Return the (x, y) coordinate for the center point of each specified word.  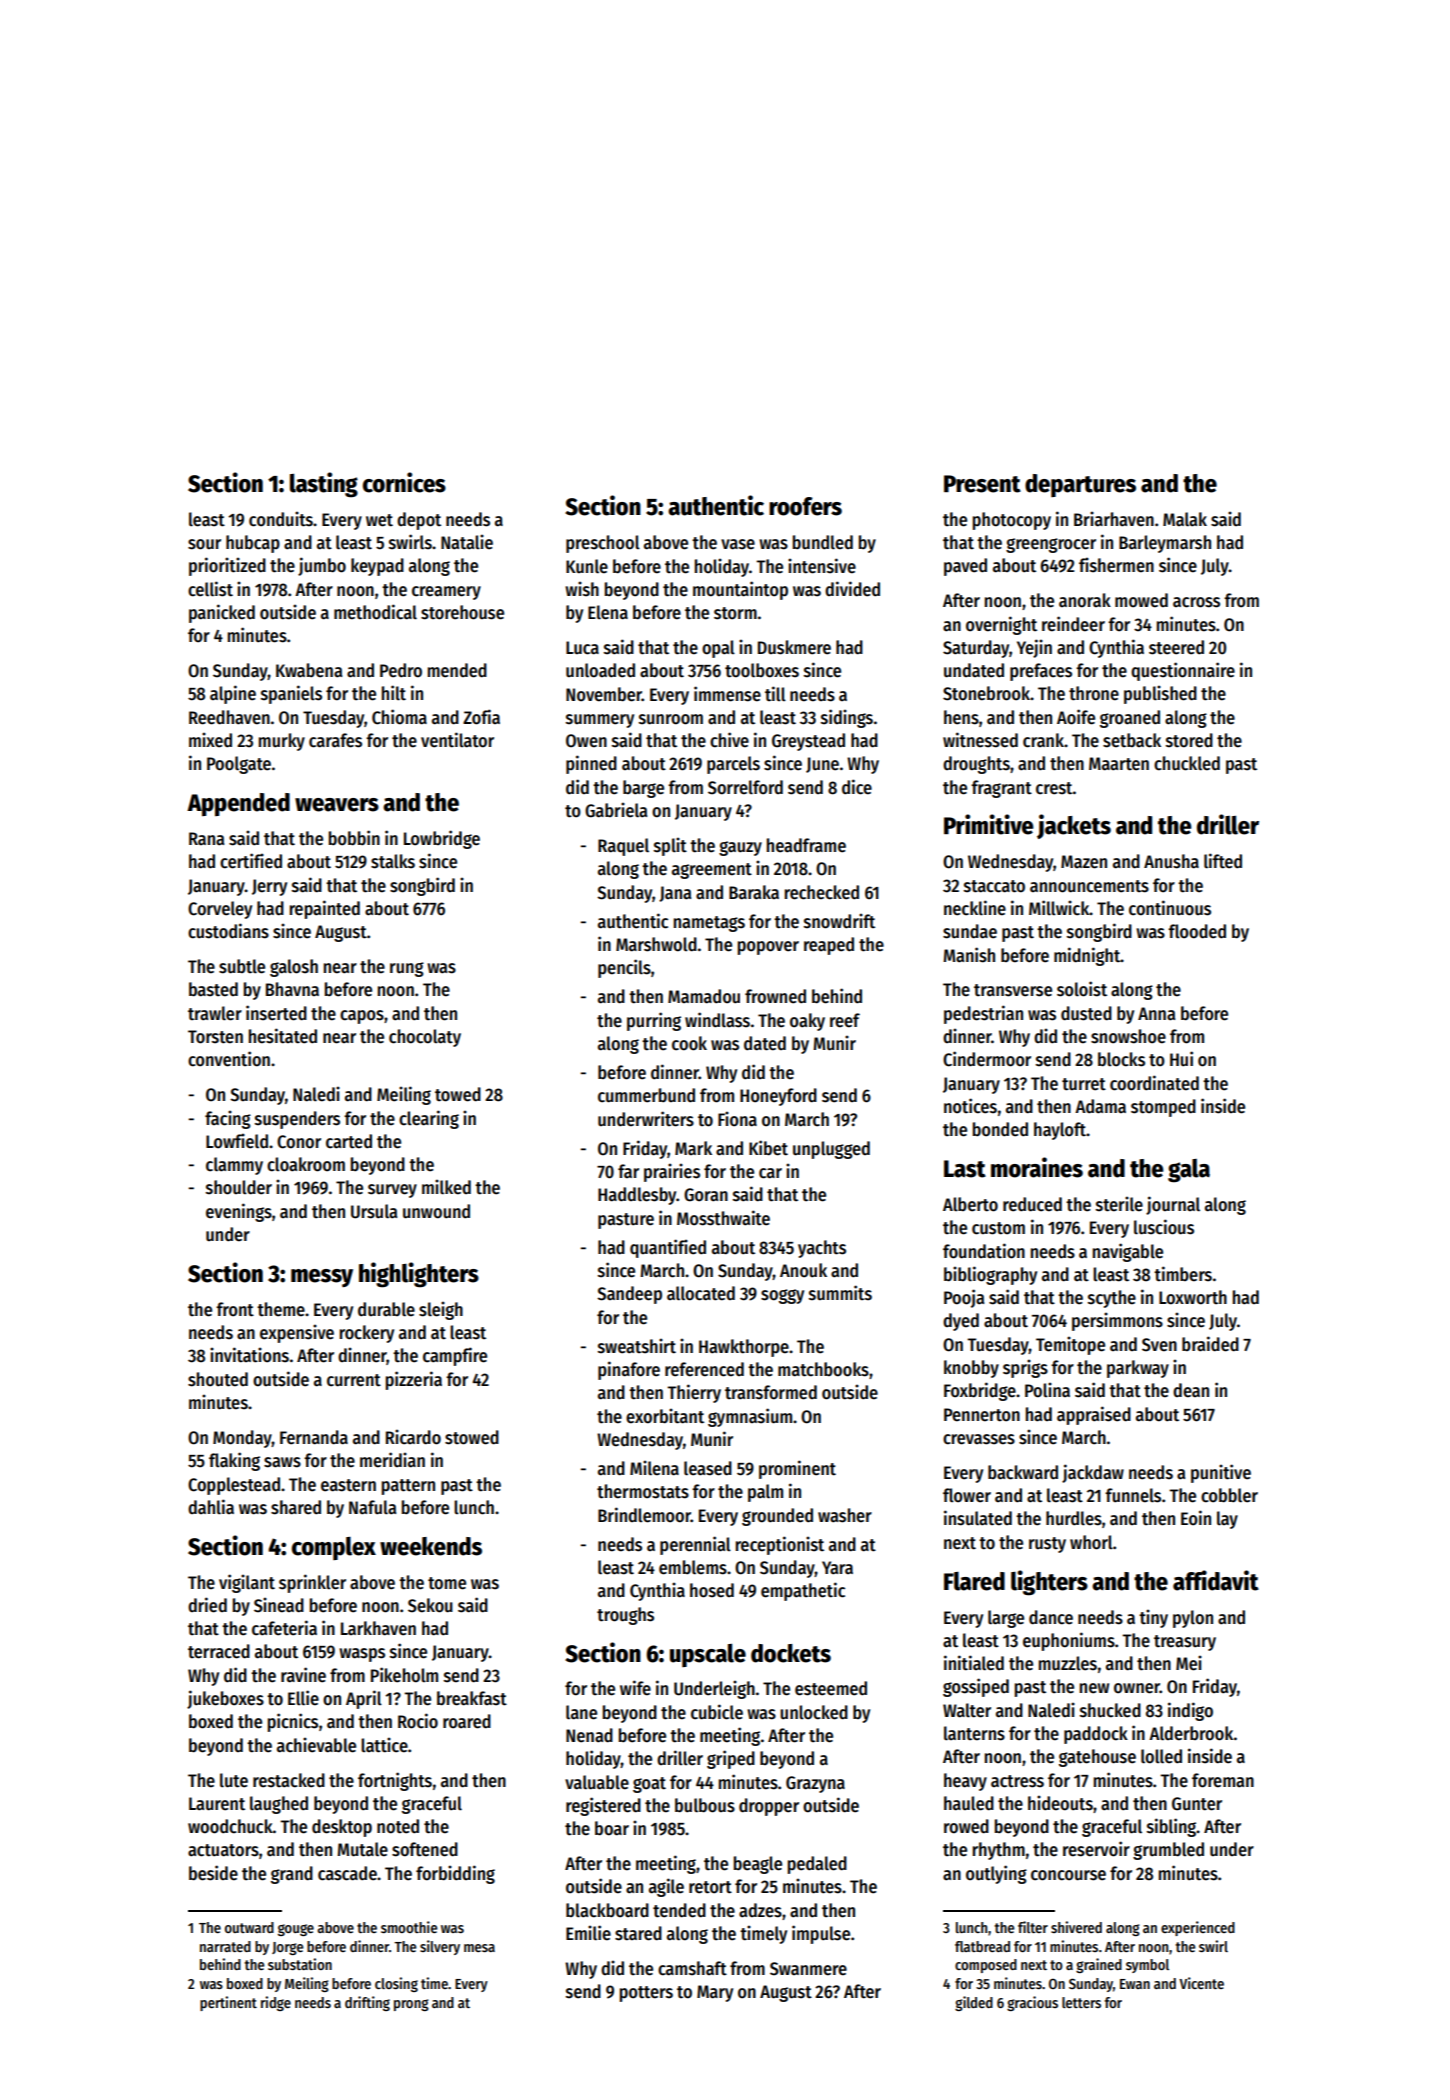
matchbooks (823, 1369)
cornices (404, 482)
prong (411, 2005)
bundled (823, 542)
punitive (1221, 1473)
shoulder (239, 1187)
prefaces (1041, 672)
